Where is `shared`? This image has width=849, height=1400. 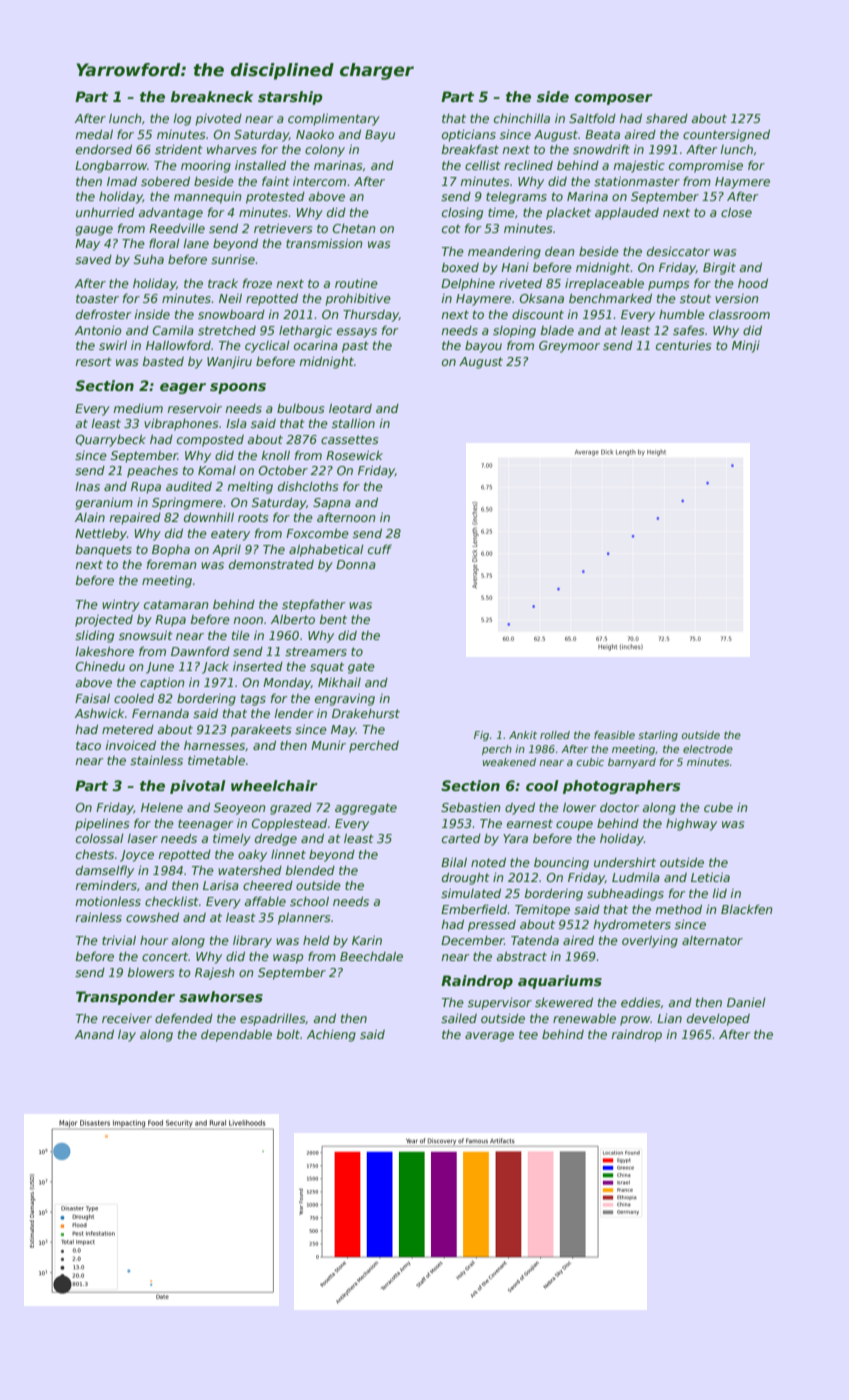 shared is located at coordinates (667, 118).
